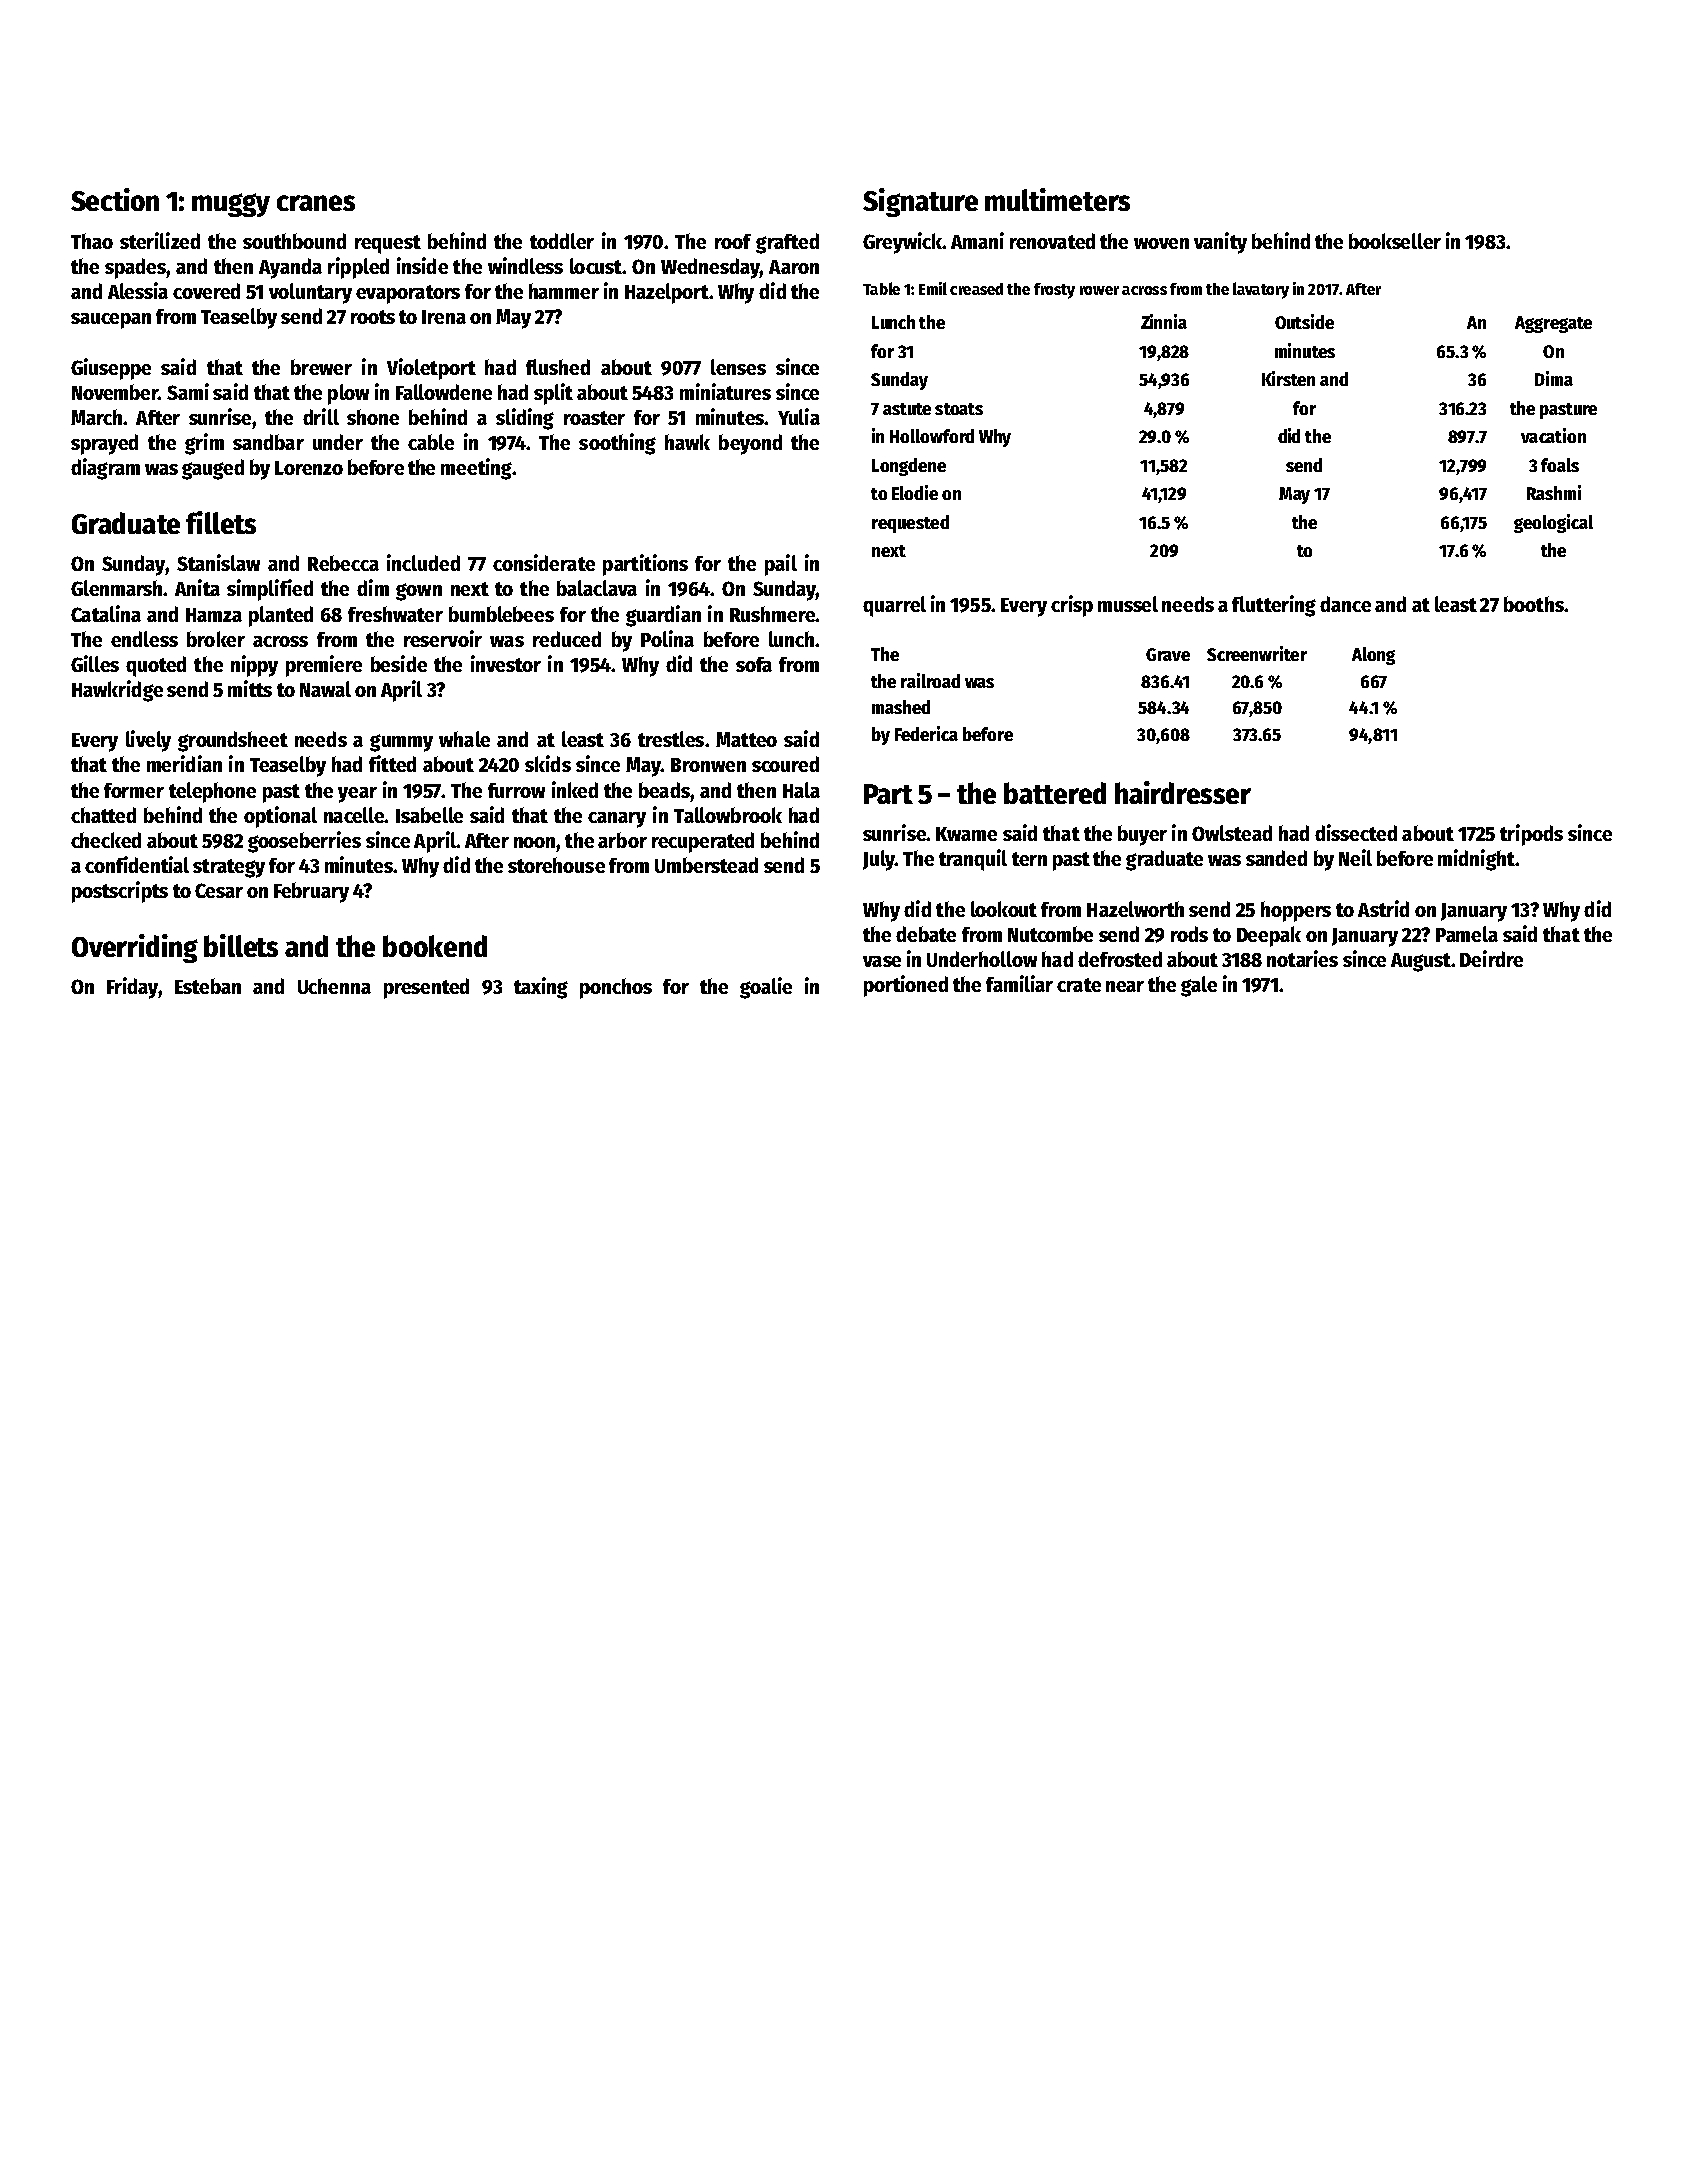 The image size is (1683, 2178). What do you see at coordinates (1560, 465) in the page?
I see `foals` at bounding box center [1560, 465].
